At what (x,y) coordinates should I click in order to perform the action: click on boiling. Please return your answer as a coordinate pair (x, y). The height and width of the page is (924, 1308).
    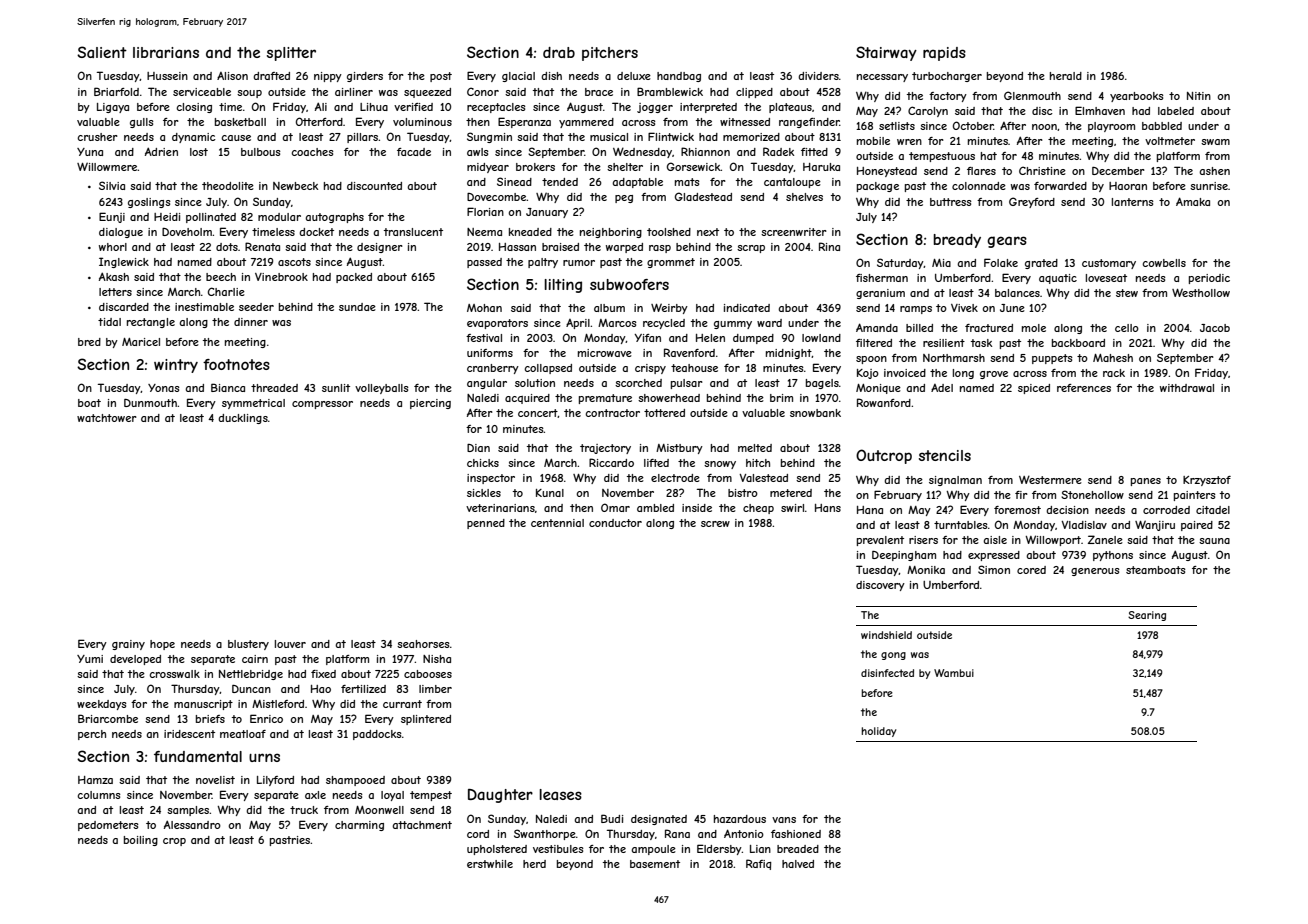
    Looking at the image, I should click on (141, 841).
